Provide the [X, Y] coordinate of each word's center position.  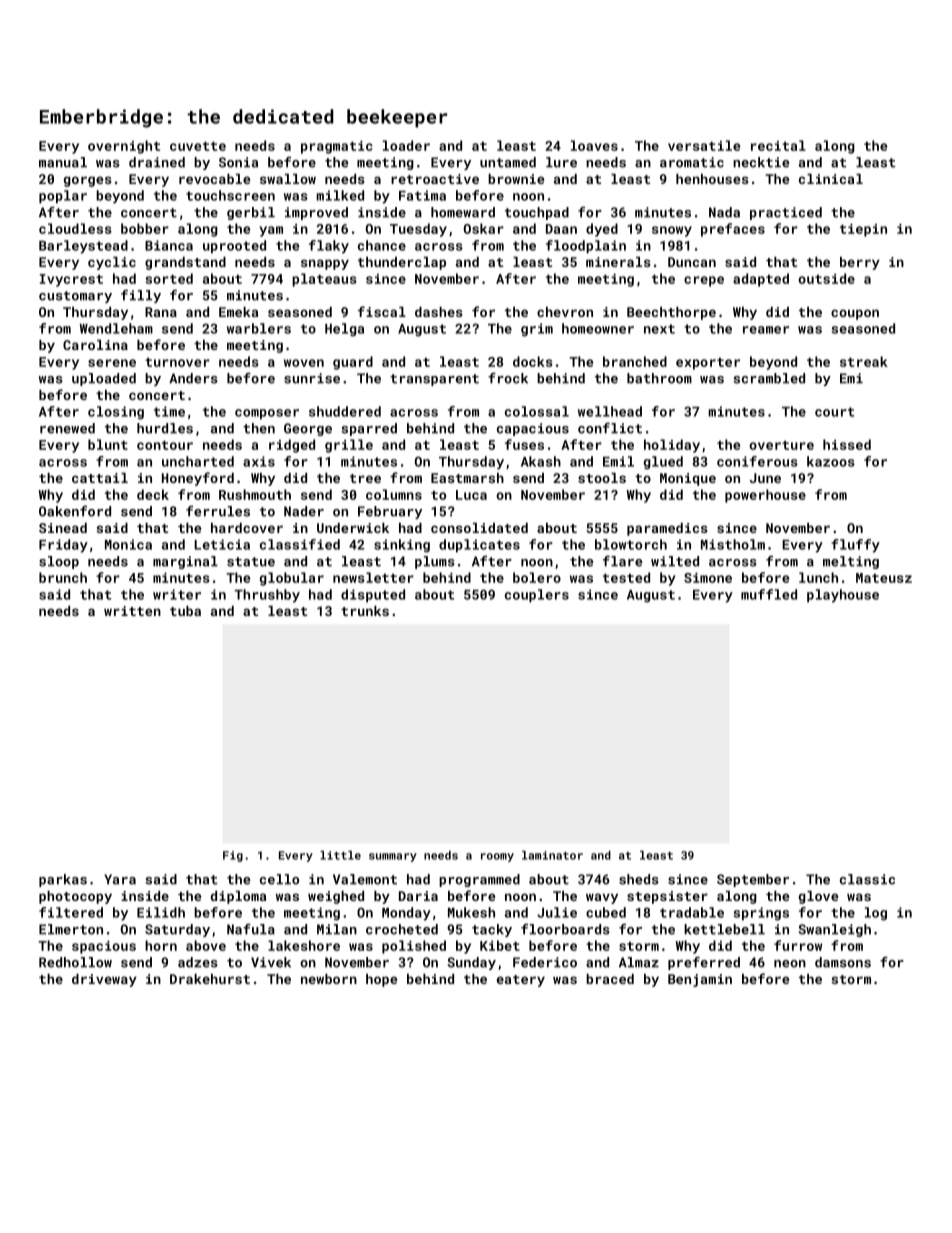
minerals [618, 262]
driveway [104, 980]
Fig [233, 856]
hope [381, 980]
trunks [365, 611]
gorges [88, 181]
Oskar [484, 228]
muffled [769, 594]
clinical [831, 179]
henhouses [712, 179]
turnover [177, 362]
